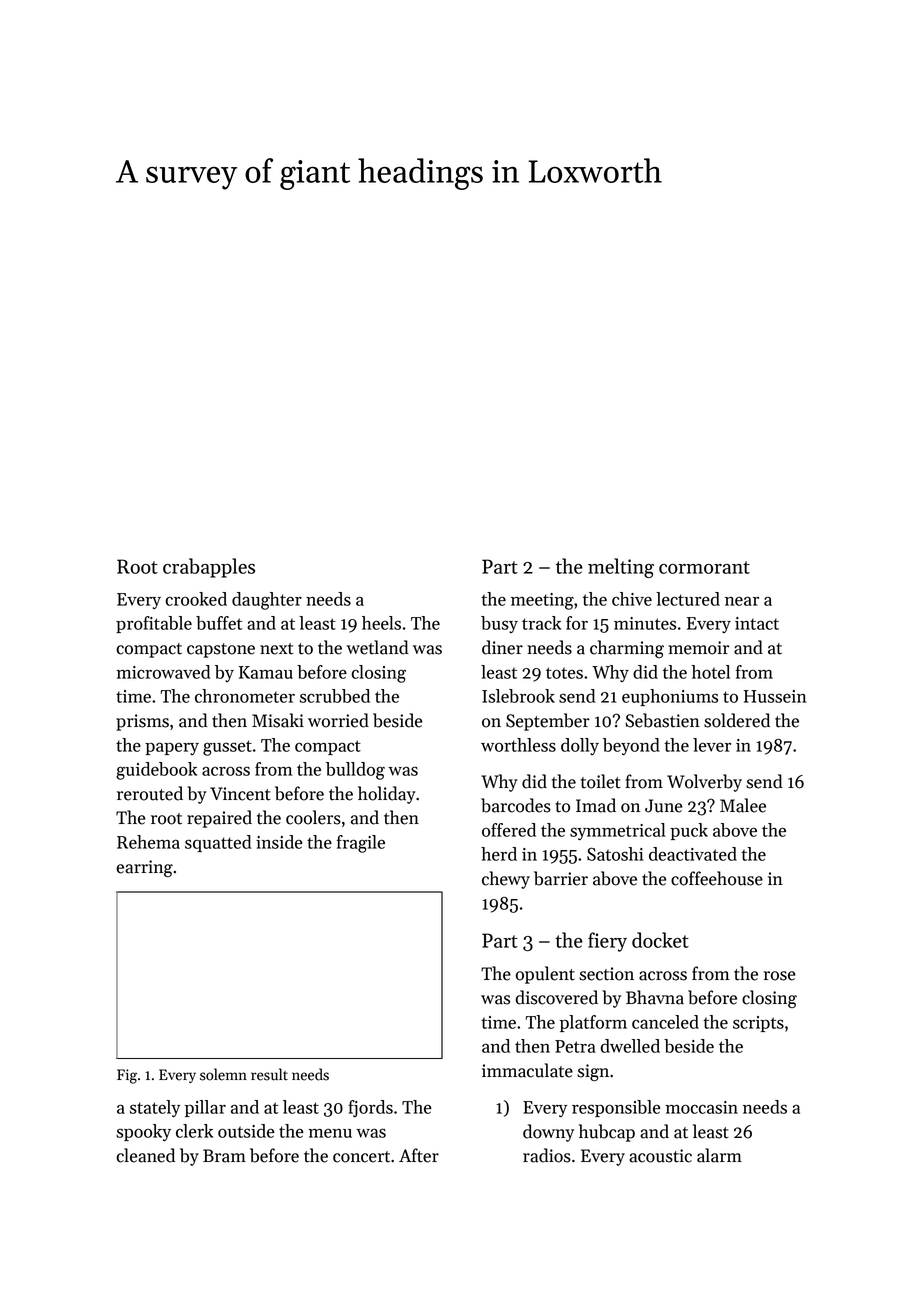 This document has height=1311, width=924. I want to click on melting, so click(621, 568).
